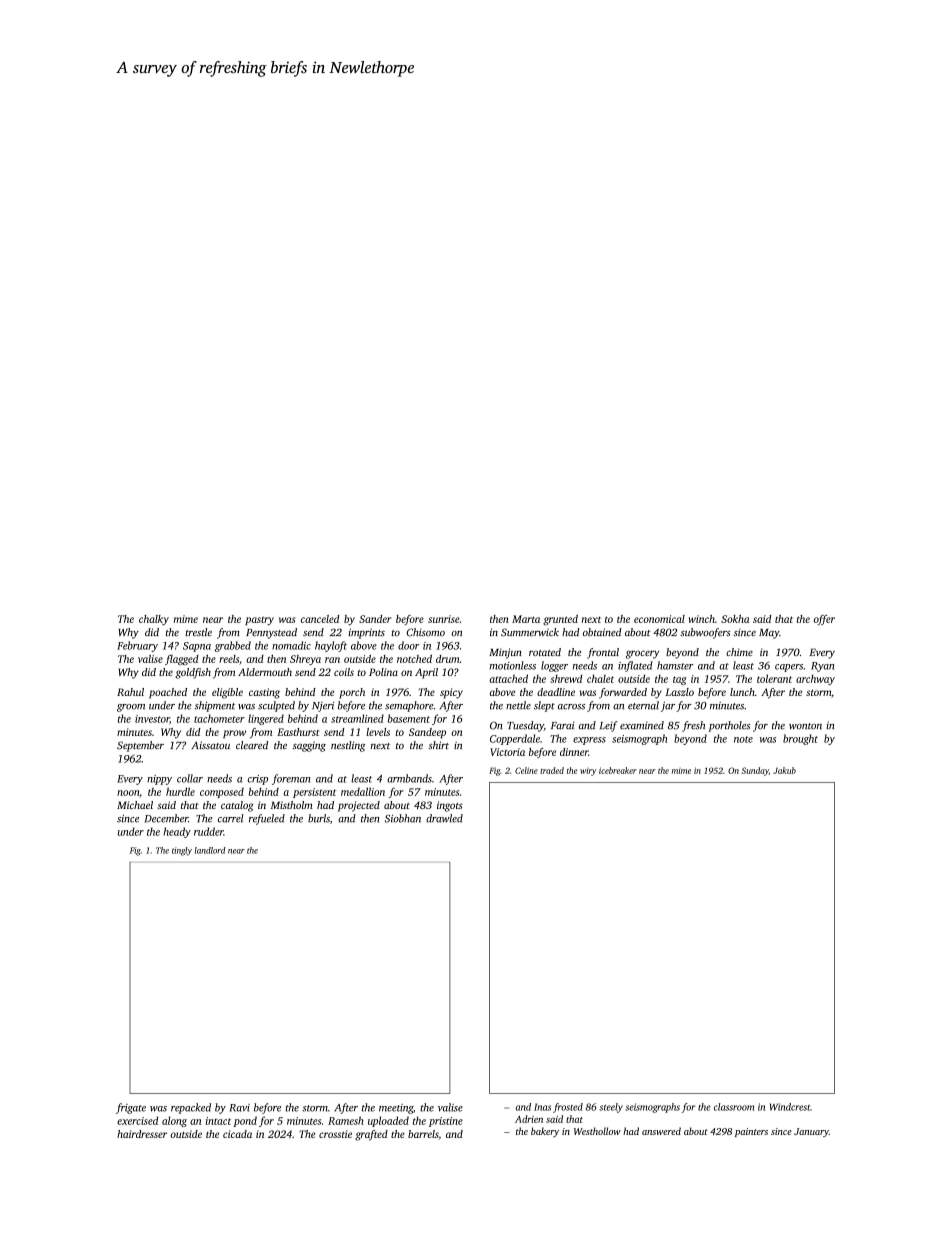 The width and height of the image is (952, 1233). I want to click on February, so click(137, 646).
